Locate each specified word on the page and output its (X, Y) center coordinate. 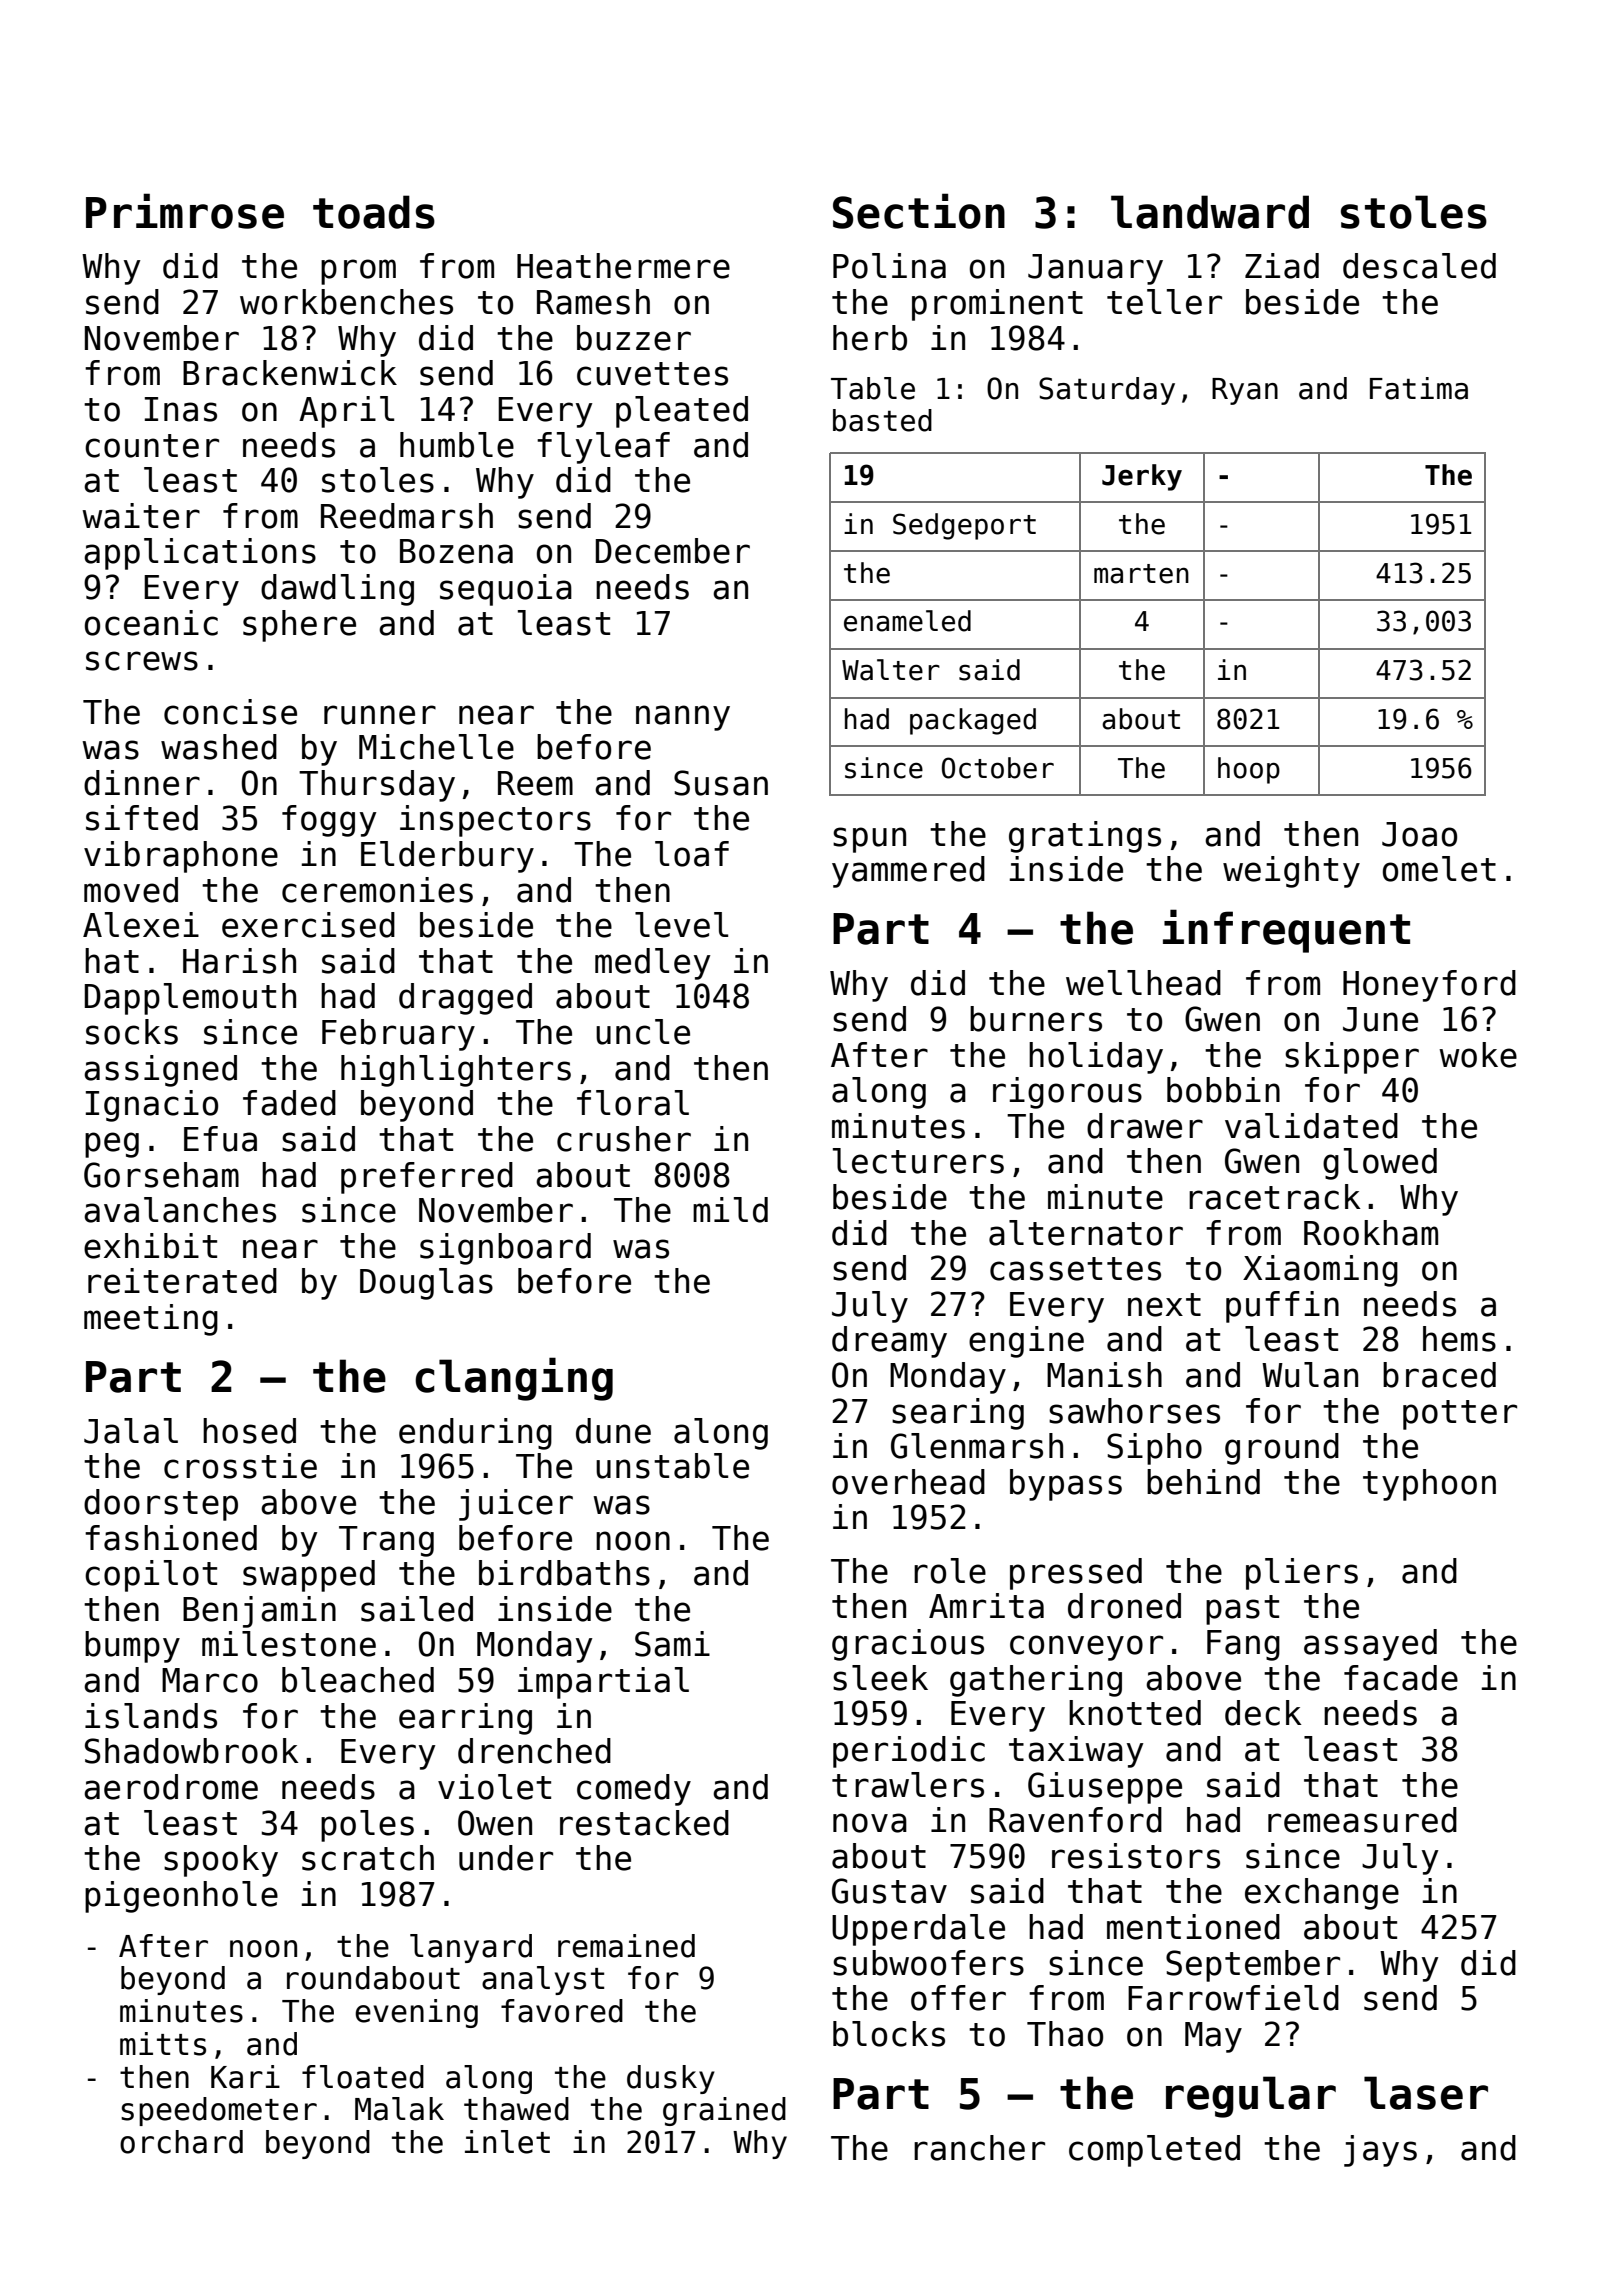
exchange (1322, 1894)
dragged (465, 999)
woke (1478, 1055)
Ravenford (1075, 1820)
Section (919, 211)
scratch (368, 1858)
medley (653, 964)
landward (1210, 212)
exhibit (150, 1246)
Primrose (185, 211)
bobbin (1223, 1090)
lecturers (918, 1161)
